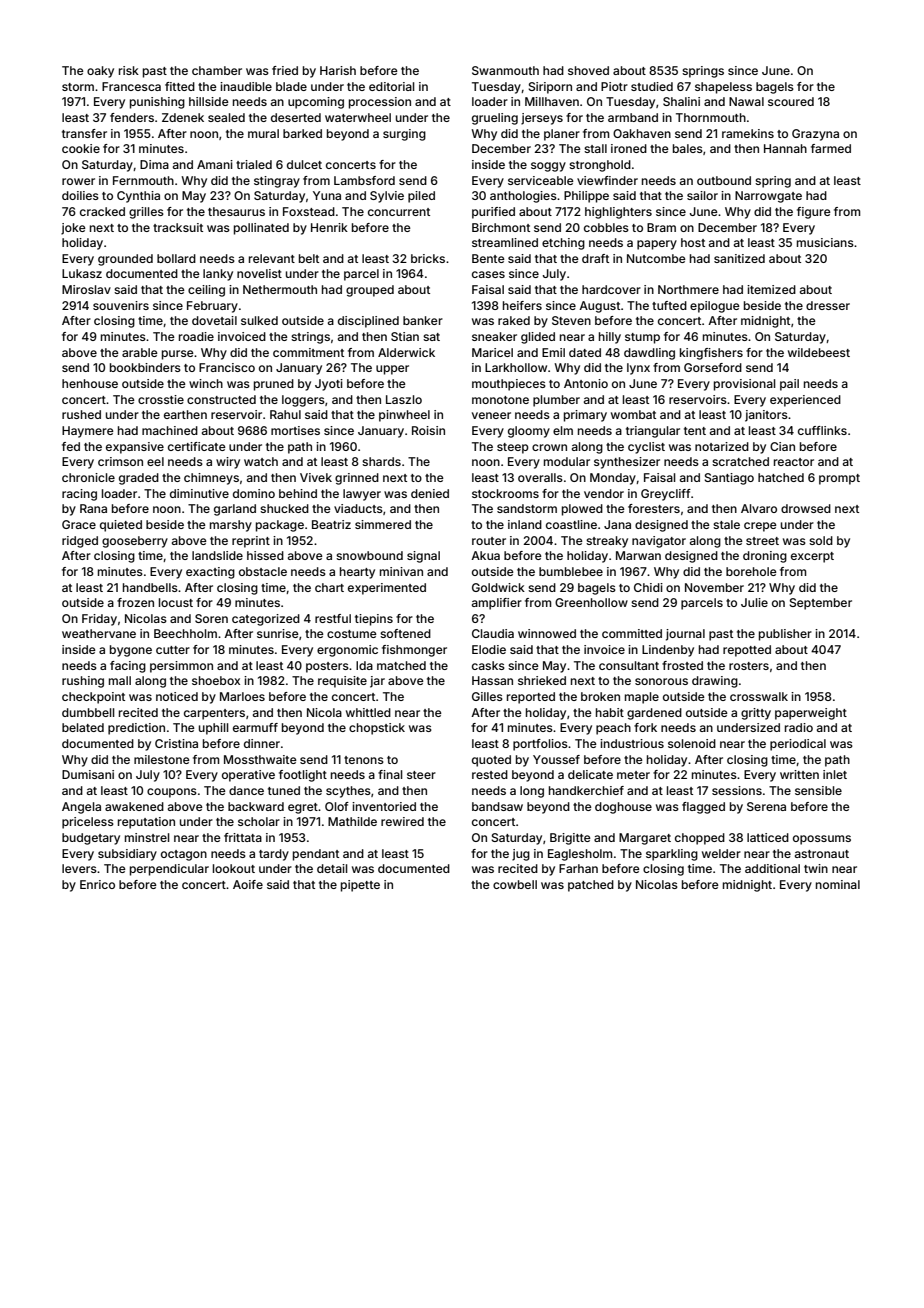  Describe the element at coordinates (816, 868) in the document. I see `twin` at that location.
